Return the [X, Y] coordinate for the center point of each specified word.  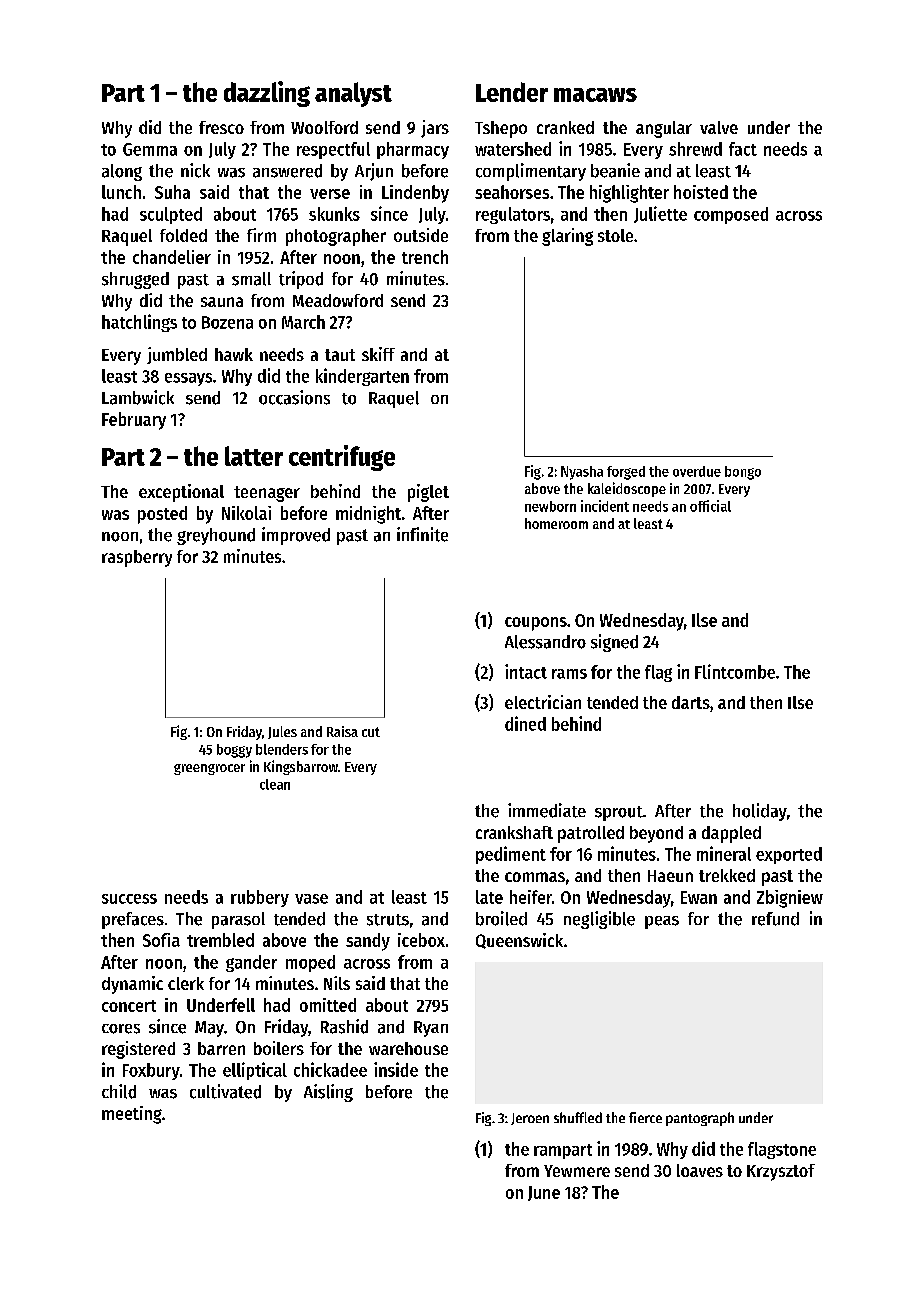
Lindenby [415, 194]
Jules [282, 732]
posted [162, 515]
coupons [536, 624]
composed [731, 215]
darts [691, 702]
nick [195, 170]
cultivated [225, 1091]
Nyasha [582, 473]
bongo [743, 473]
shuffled [578, 1117]
